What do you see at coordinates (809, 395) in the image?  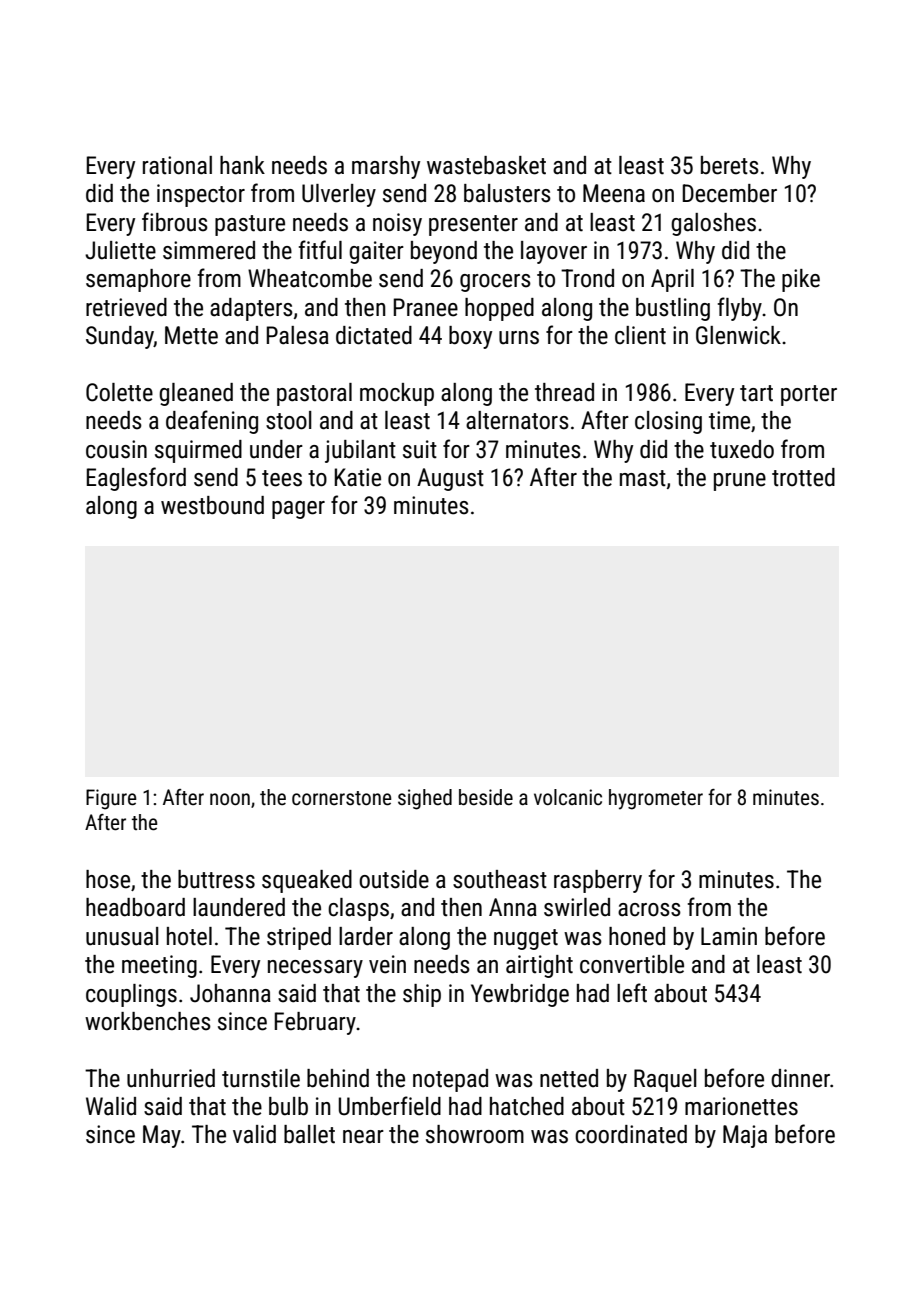 I see `porter` at bounding box center [809, 395].
